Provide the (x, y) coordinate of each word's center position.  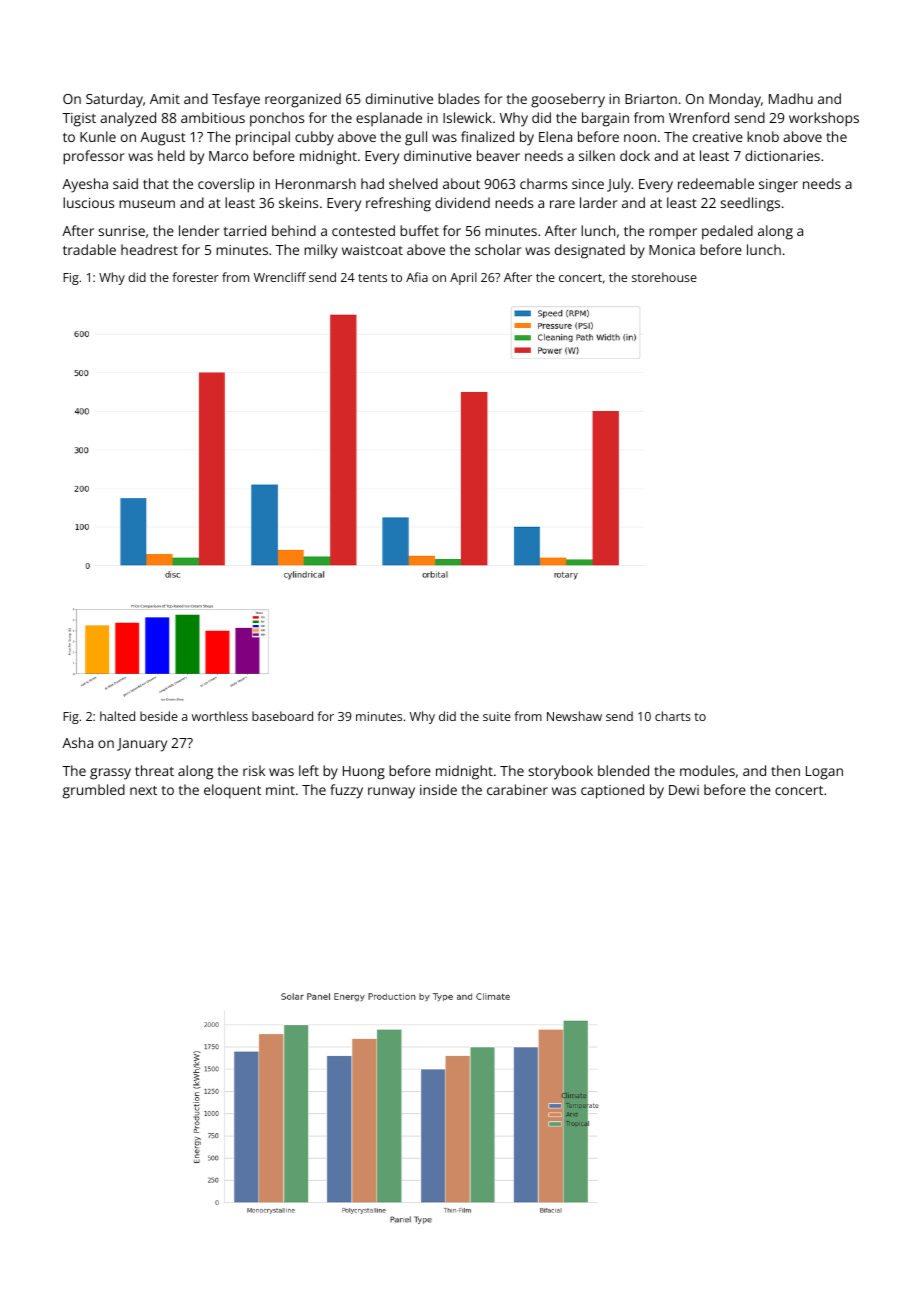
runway (391, 793)
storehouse (664, 277)
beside (159, 716)
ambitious (213, 117)
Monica (672, 250)
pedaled (727, 232)
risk (254, 770)
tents (372, 278)
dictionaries (782, 155)
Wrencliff (280, 277)
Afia (417, 277)
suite (497, 716)
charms (543, 183)
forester (195, 277)
